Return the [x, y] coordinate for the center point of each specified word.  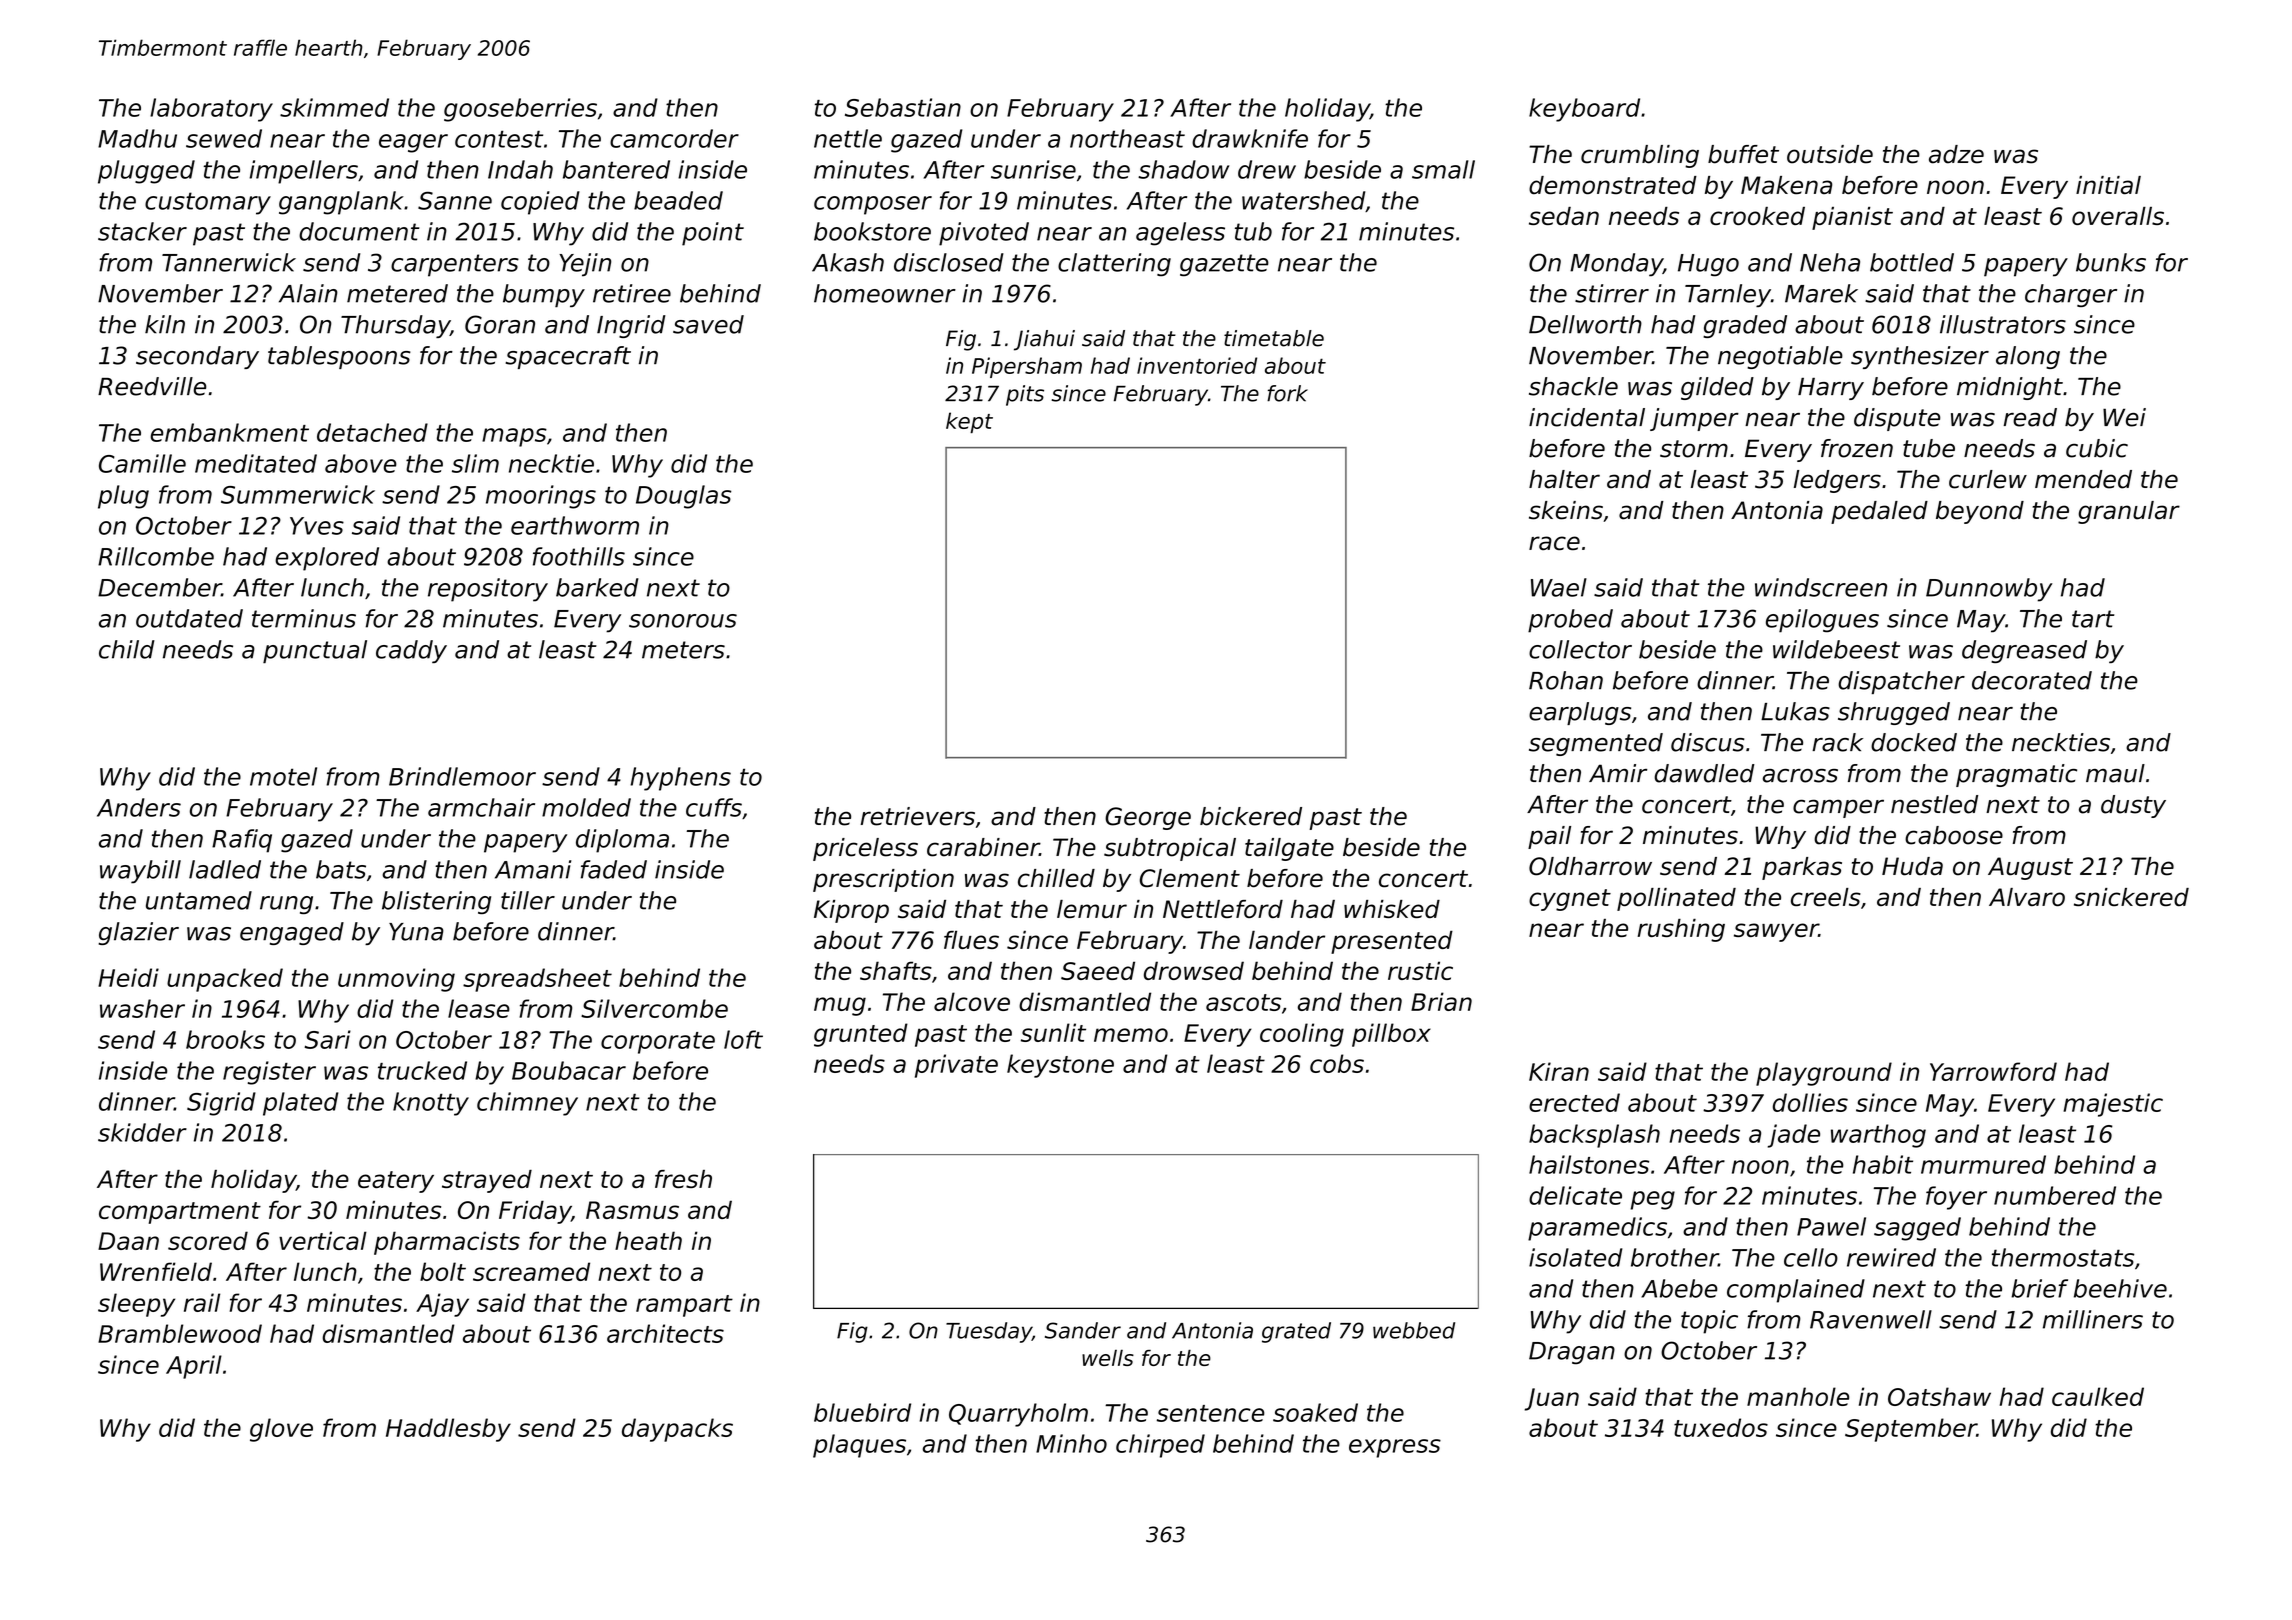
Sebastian [903, 107]
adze [1956, 154]
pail [1549, 837]
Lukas [1795, 711]
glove [281, 1430]
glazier [139, 933]
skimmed [334, 107]
